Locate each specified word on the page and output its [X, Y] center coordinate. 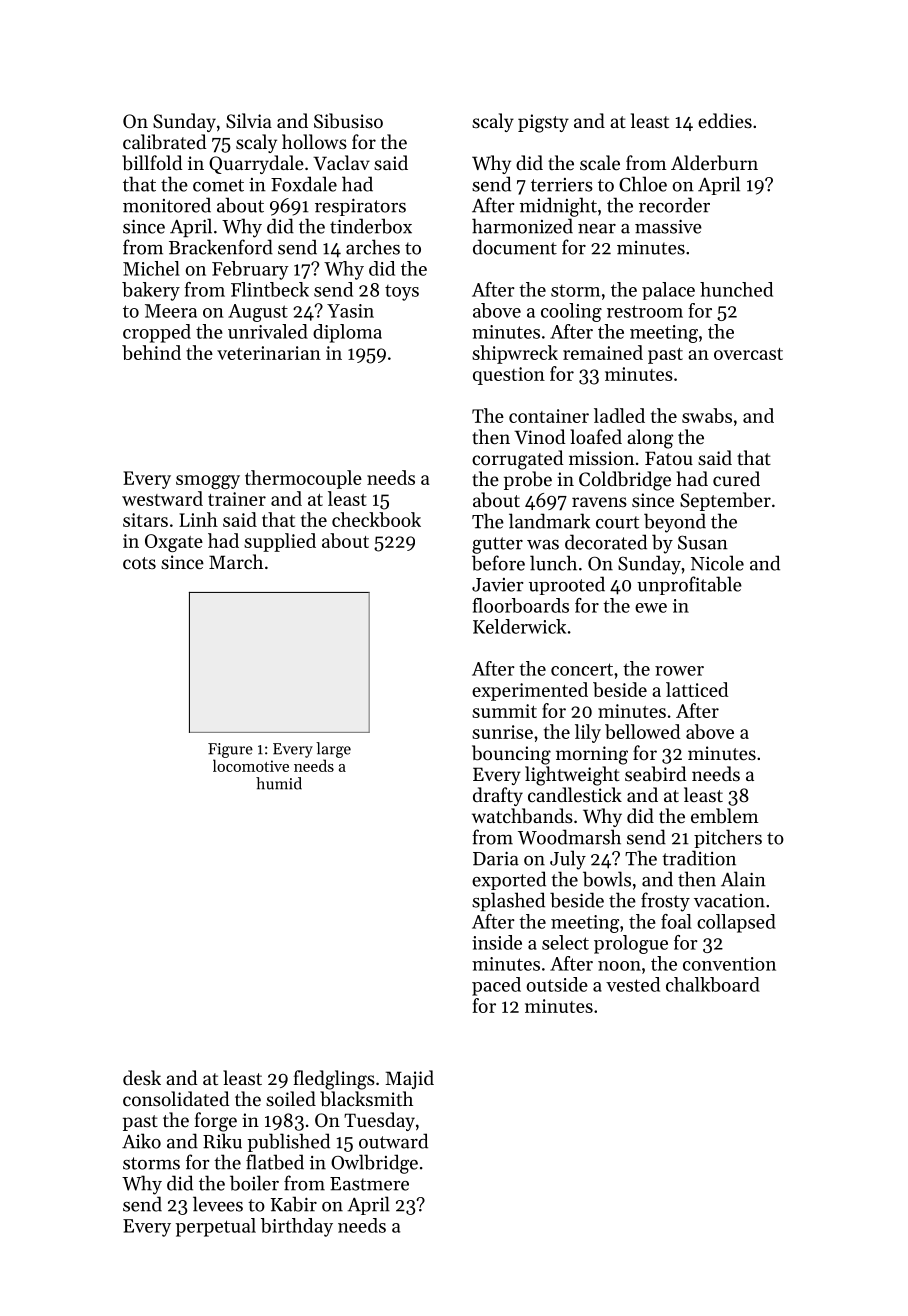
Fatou [669, 458]
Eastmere [369, 1184]
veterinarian [269, 353]
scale [600, 162]
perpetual [216, 1227]
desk [142, 1077]
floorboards [520, 605]
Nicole [717, 563]
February [250, 270]
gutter [497, 545]
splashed [508, 901]
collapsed [736, 923]
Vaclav [341, 162]
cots [139, 563]
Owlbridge [374, 1164]
